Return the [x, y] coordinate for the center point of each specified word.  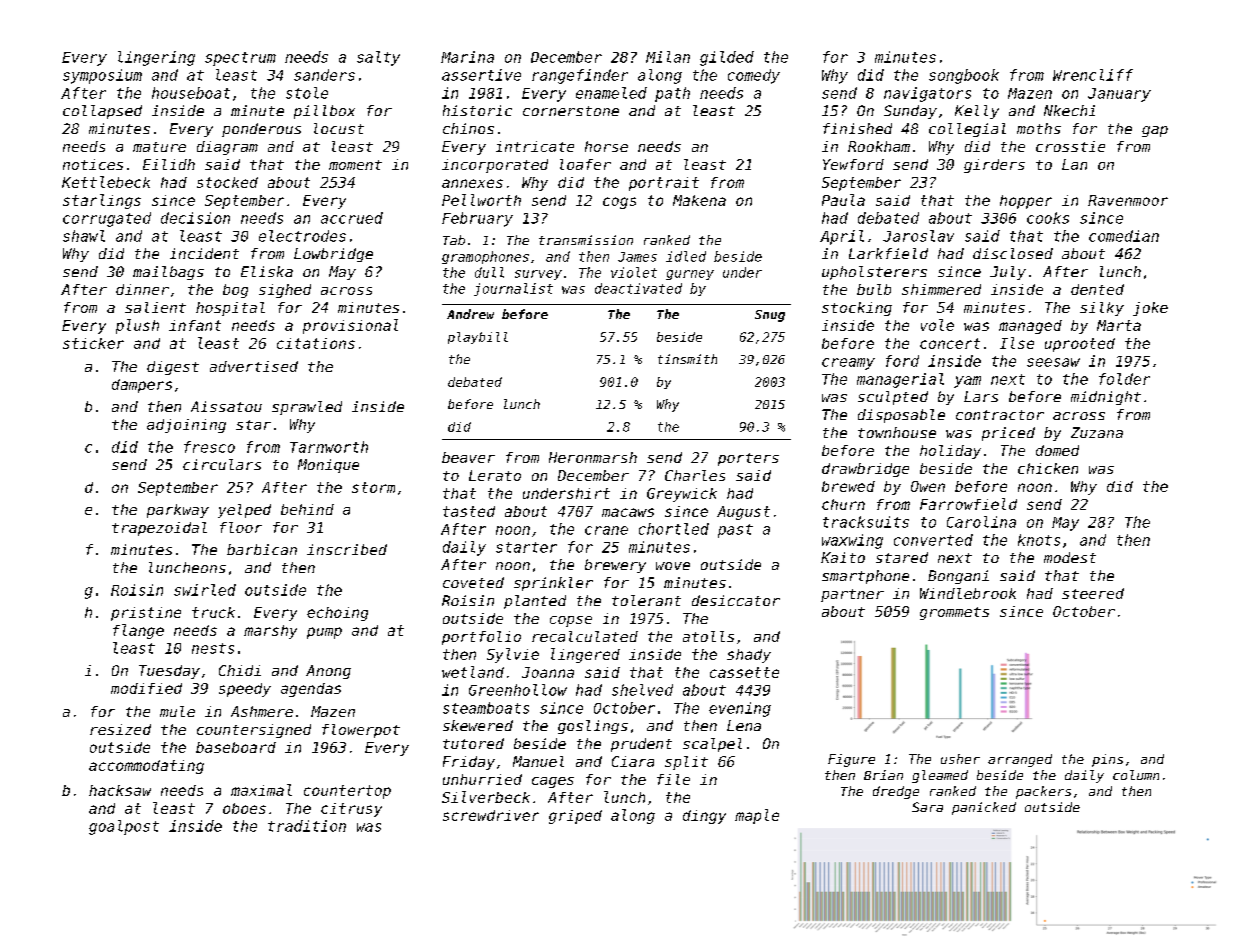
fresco [209, 447]
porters [748, 459]
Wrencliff [1093, 75]
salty [378, 58]
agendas [311, 690]
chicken [1048, 468]
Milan [668, 57]
